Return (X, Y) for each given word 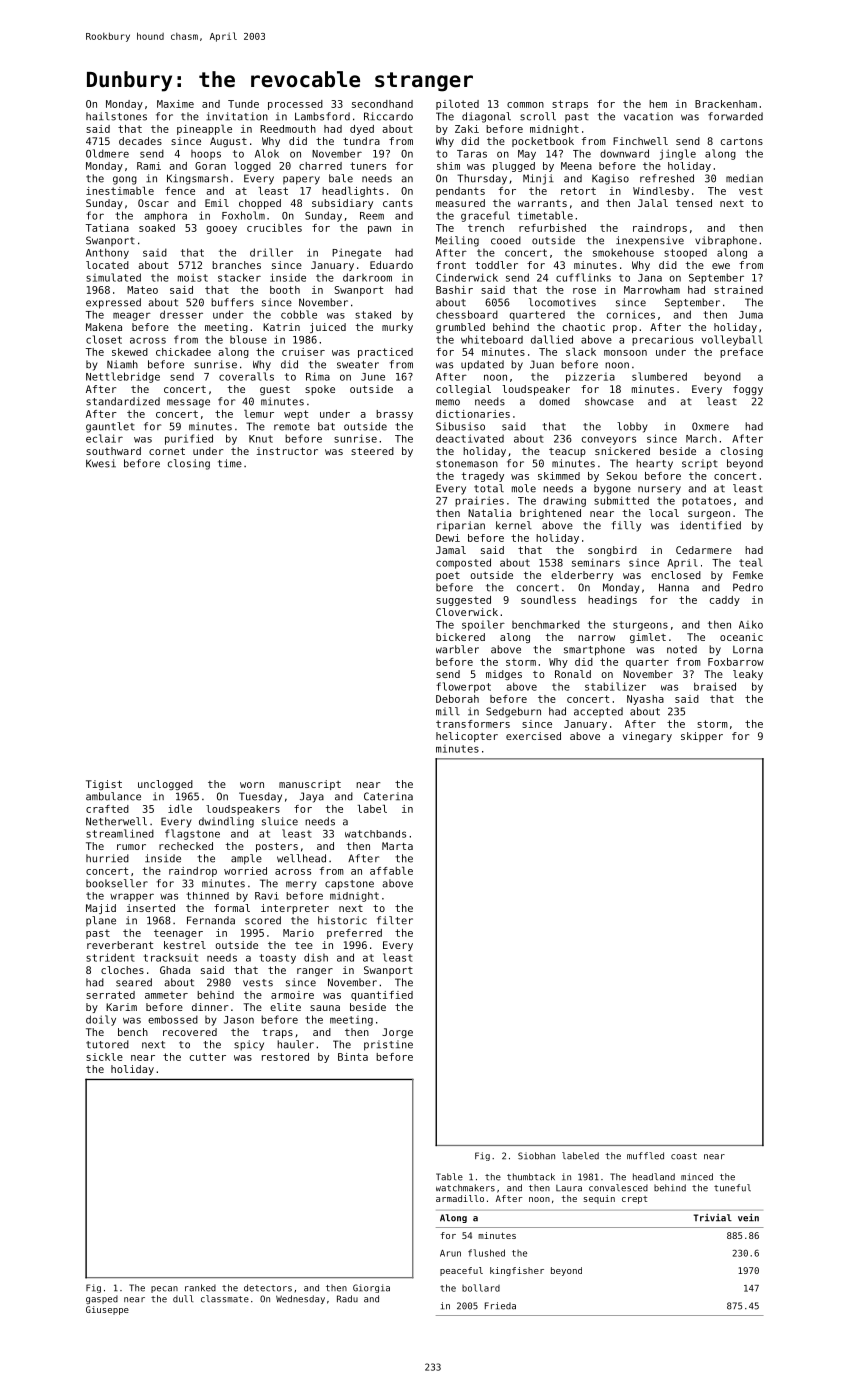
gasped (102, 1299)
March (701, 438)
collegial (463, 390)
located (107, 265)
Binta (353, 1057)
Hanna (674, 587)
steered (372, 451)
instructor (287, 451)
